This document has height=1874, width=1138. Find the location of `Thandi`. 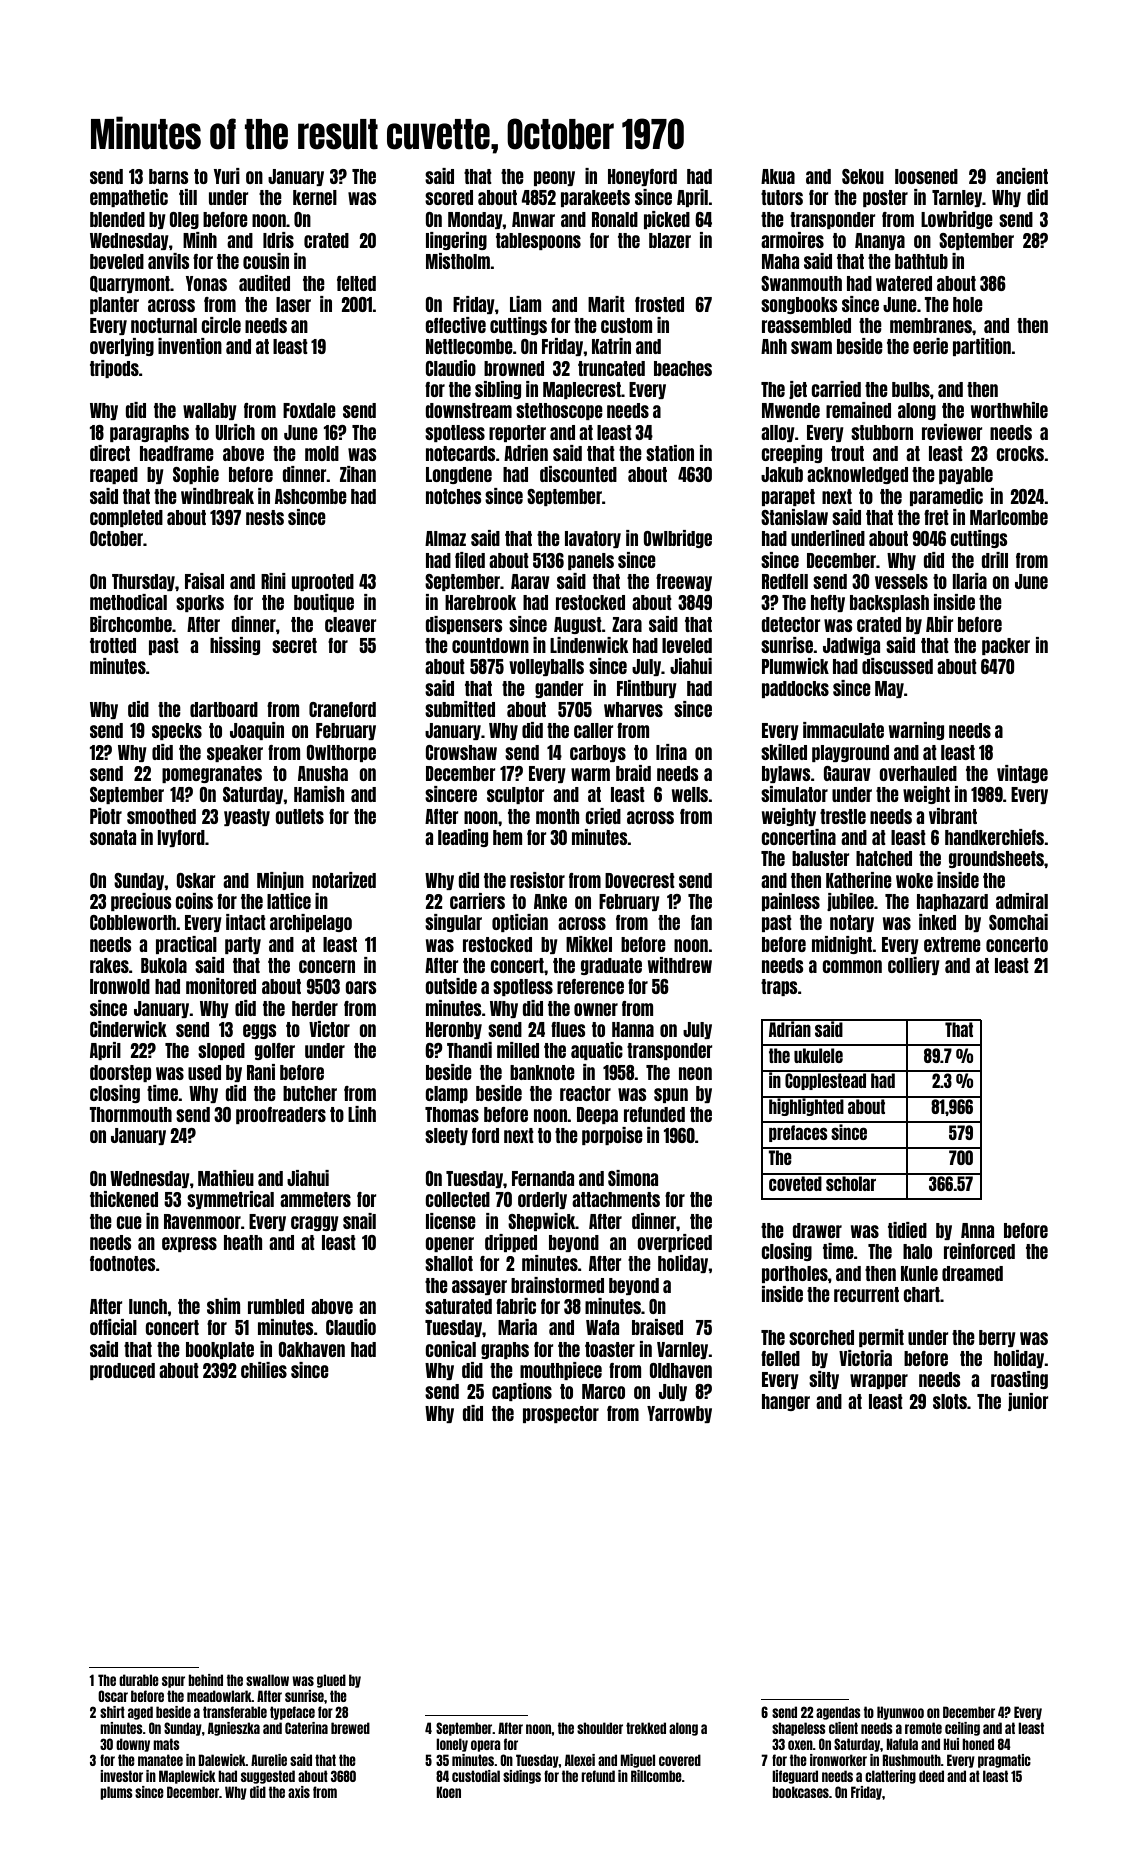

Thandi is located at coordinates (469, 1050).
